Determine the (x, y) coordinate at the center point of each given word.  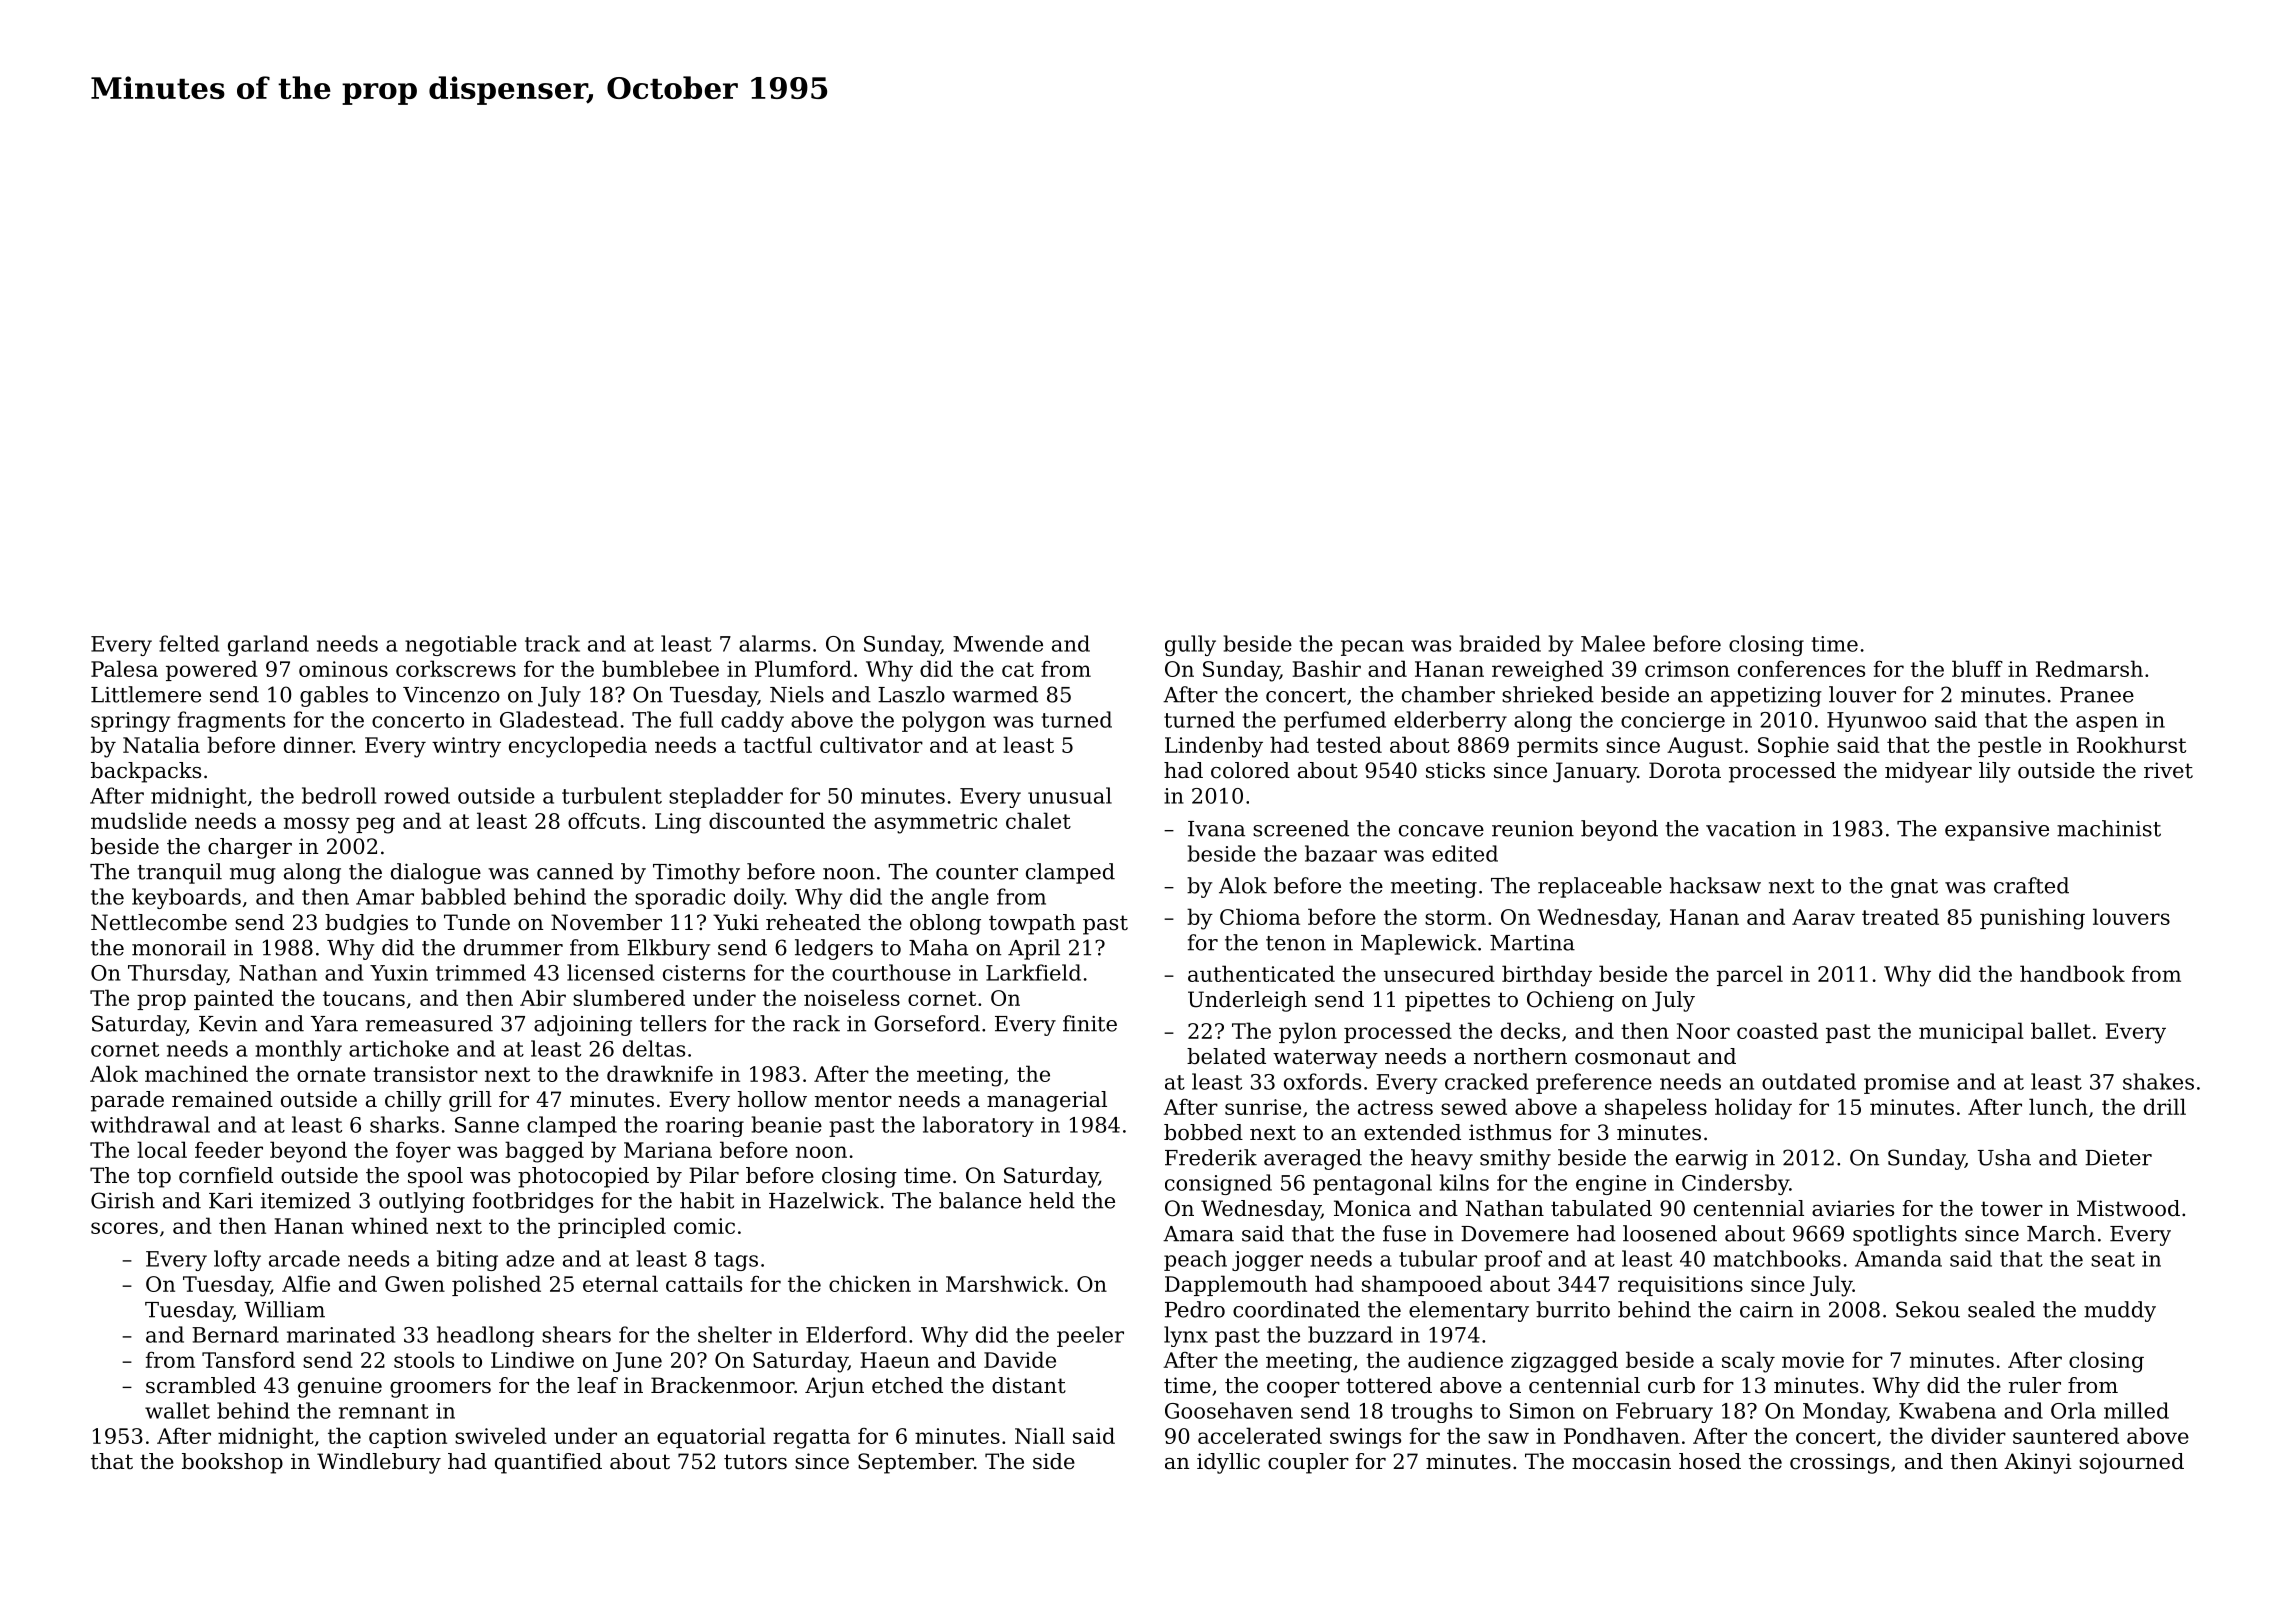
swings (1365, 1438)
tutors (755, 1462)
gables (334, 696)
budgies (366, 924)
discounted (767, 820)
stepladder (726, 797)
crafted (2031, 885)
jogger (1267, 1261)
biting (467, 1260)
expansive (1997, 831)
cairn (1766, 1310)
